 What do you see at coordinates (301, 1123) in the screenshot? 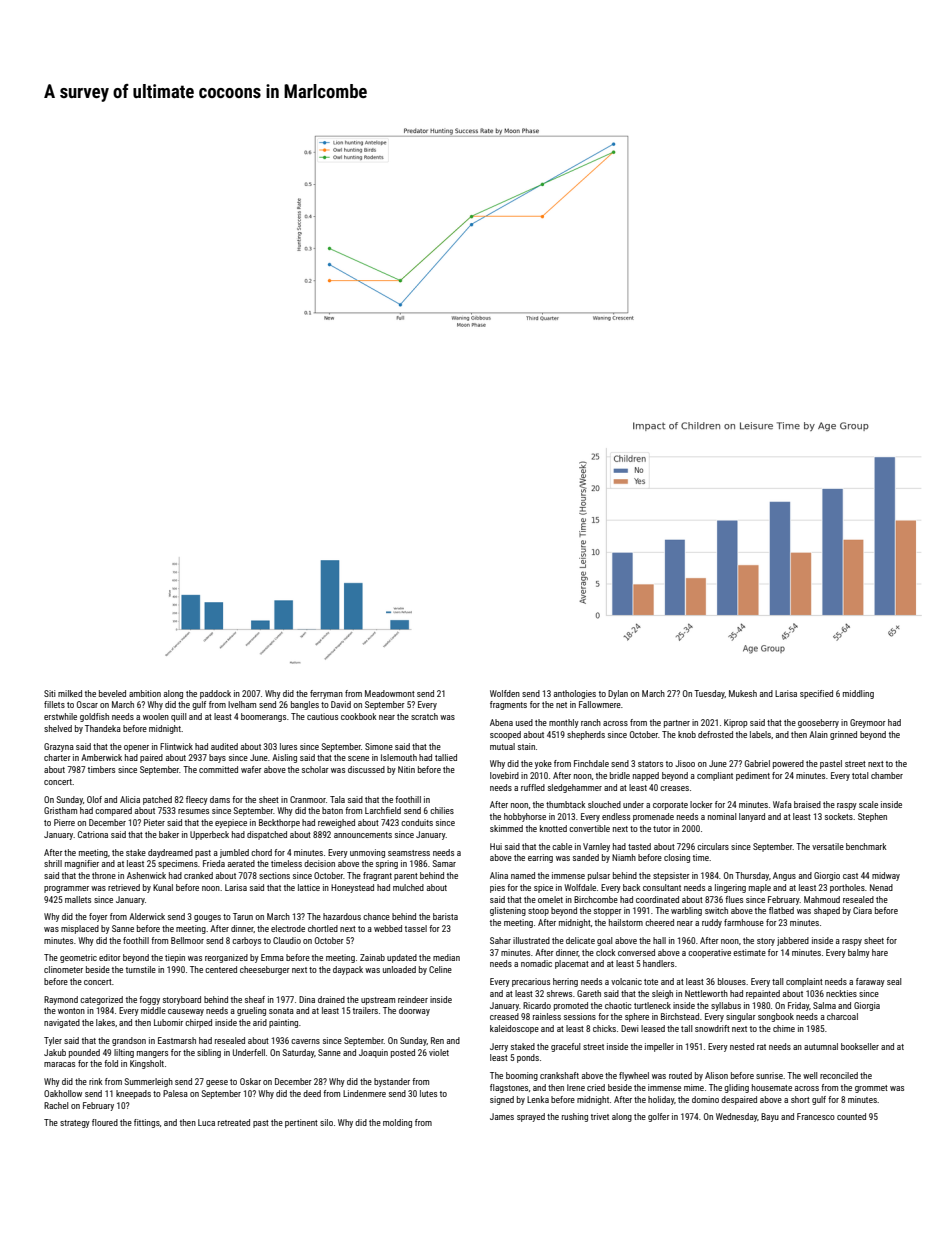
I see `pertinent` at bounding box center [301, 1123].
